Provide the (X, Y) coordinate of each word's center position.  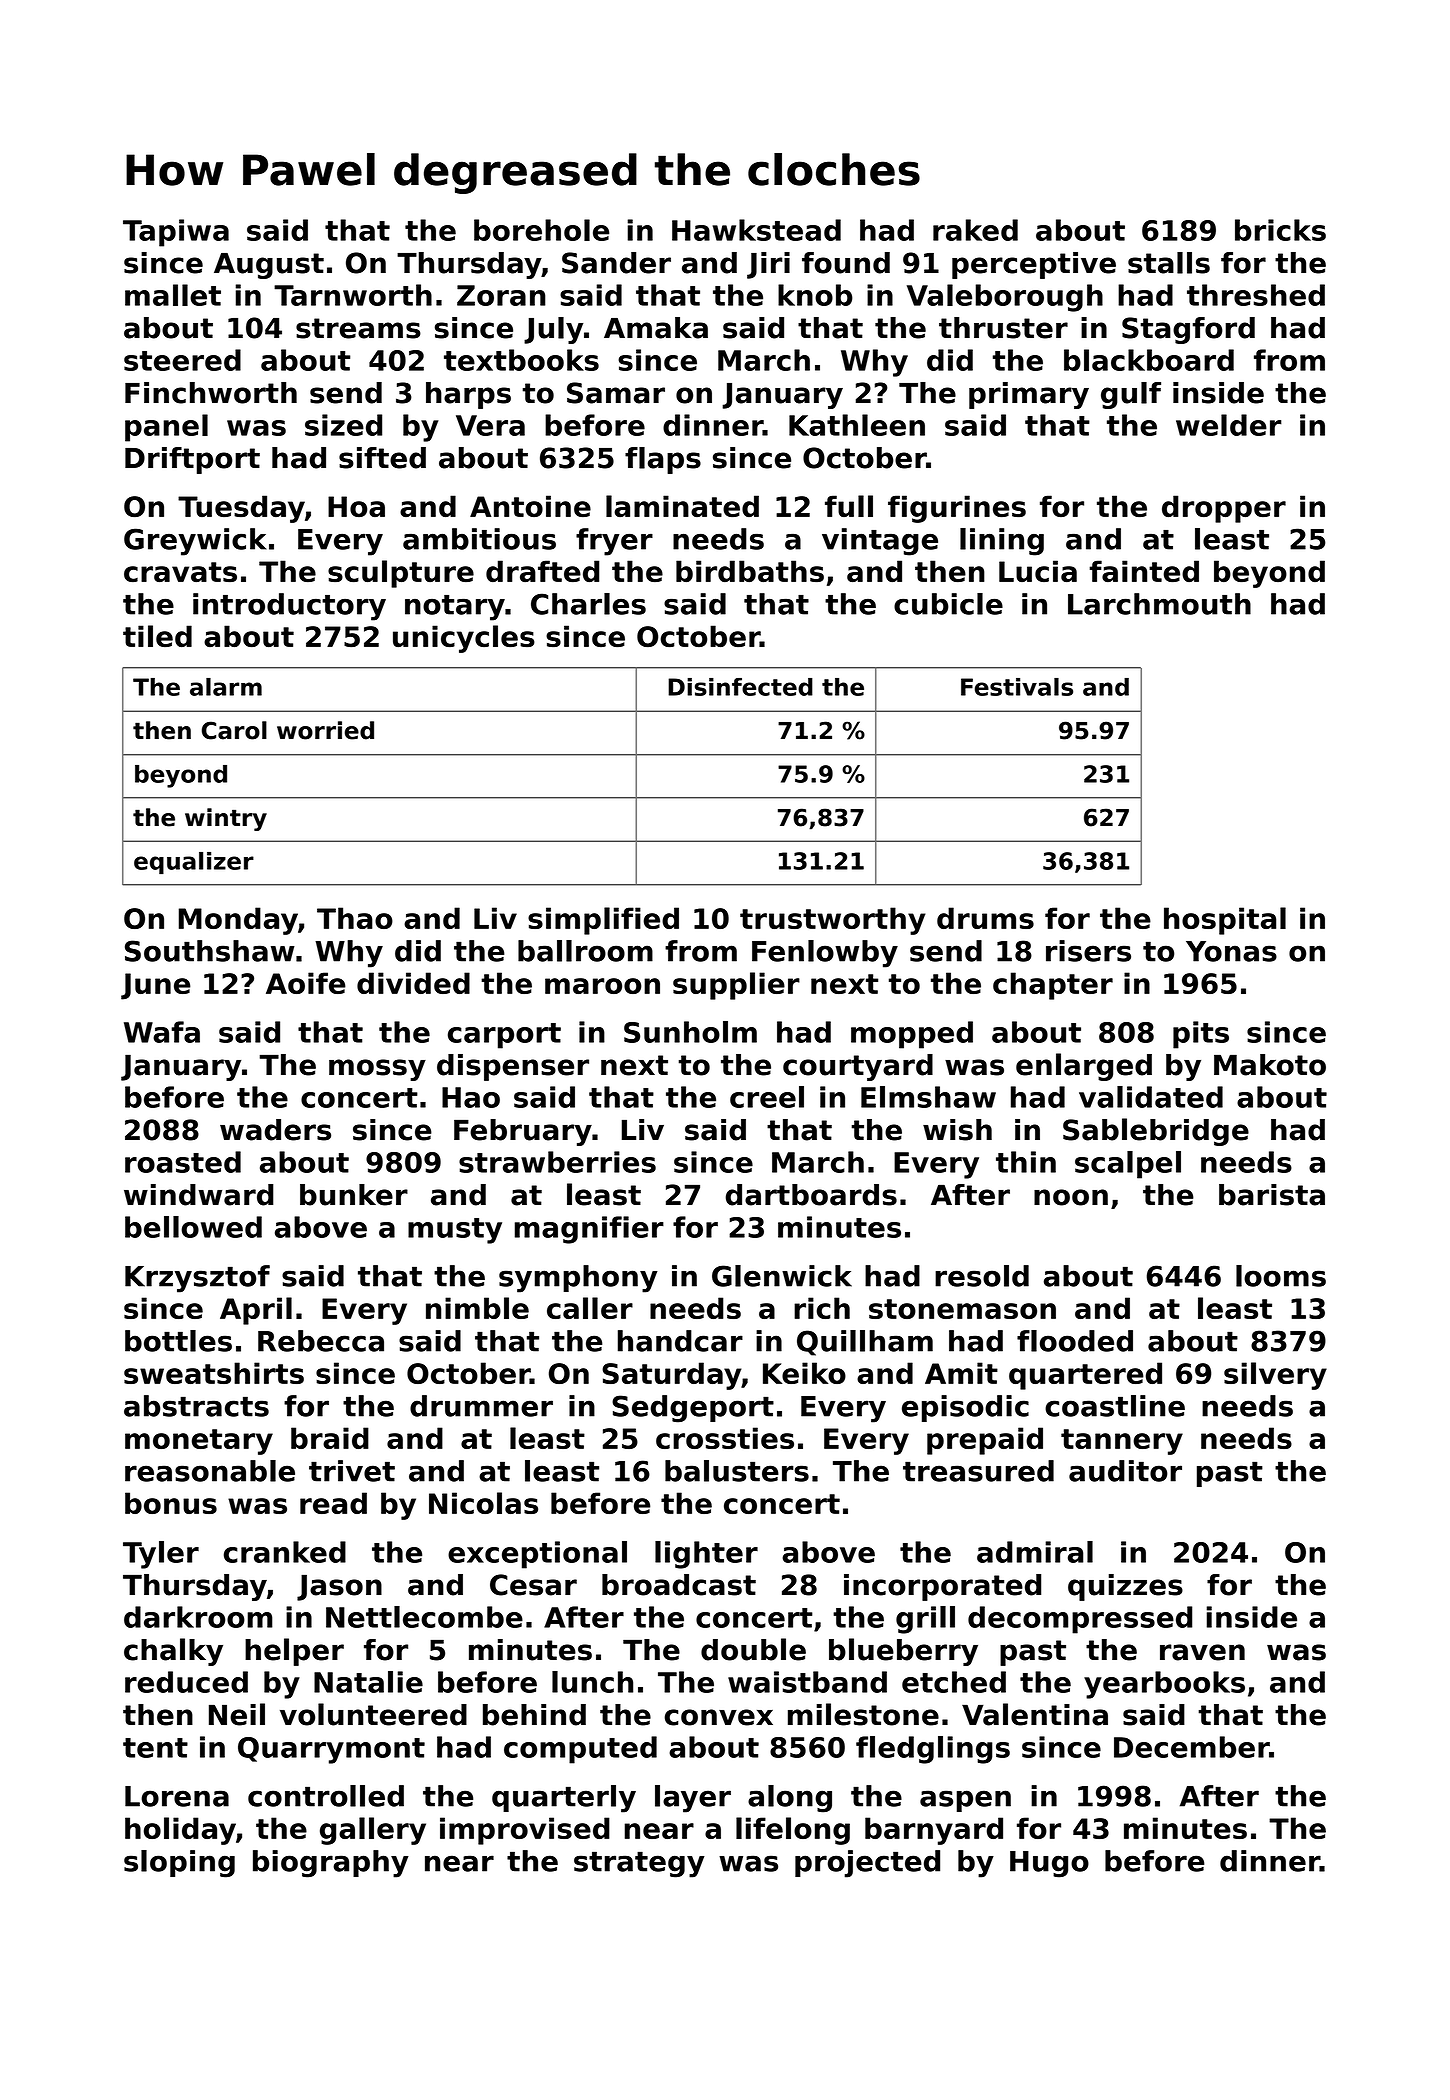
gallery (373, 1831)
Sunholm (690, 1032)
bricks (1280, 230)
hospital (1225, 921)
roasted (183, 1162)
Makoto (1270, 1065)
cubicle (948, 604)
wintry (226, 819)
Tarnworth (353, 295)
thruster (1003, 328)
